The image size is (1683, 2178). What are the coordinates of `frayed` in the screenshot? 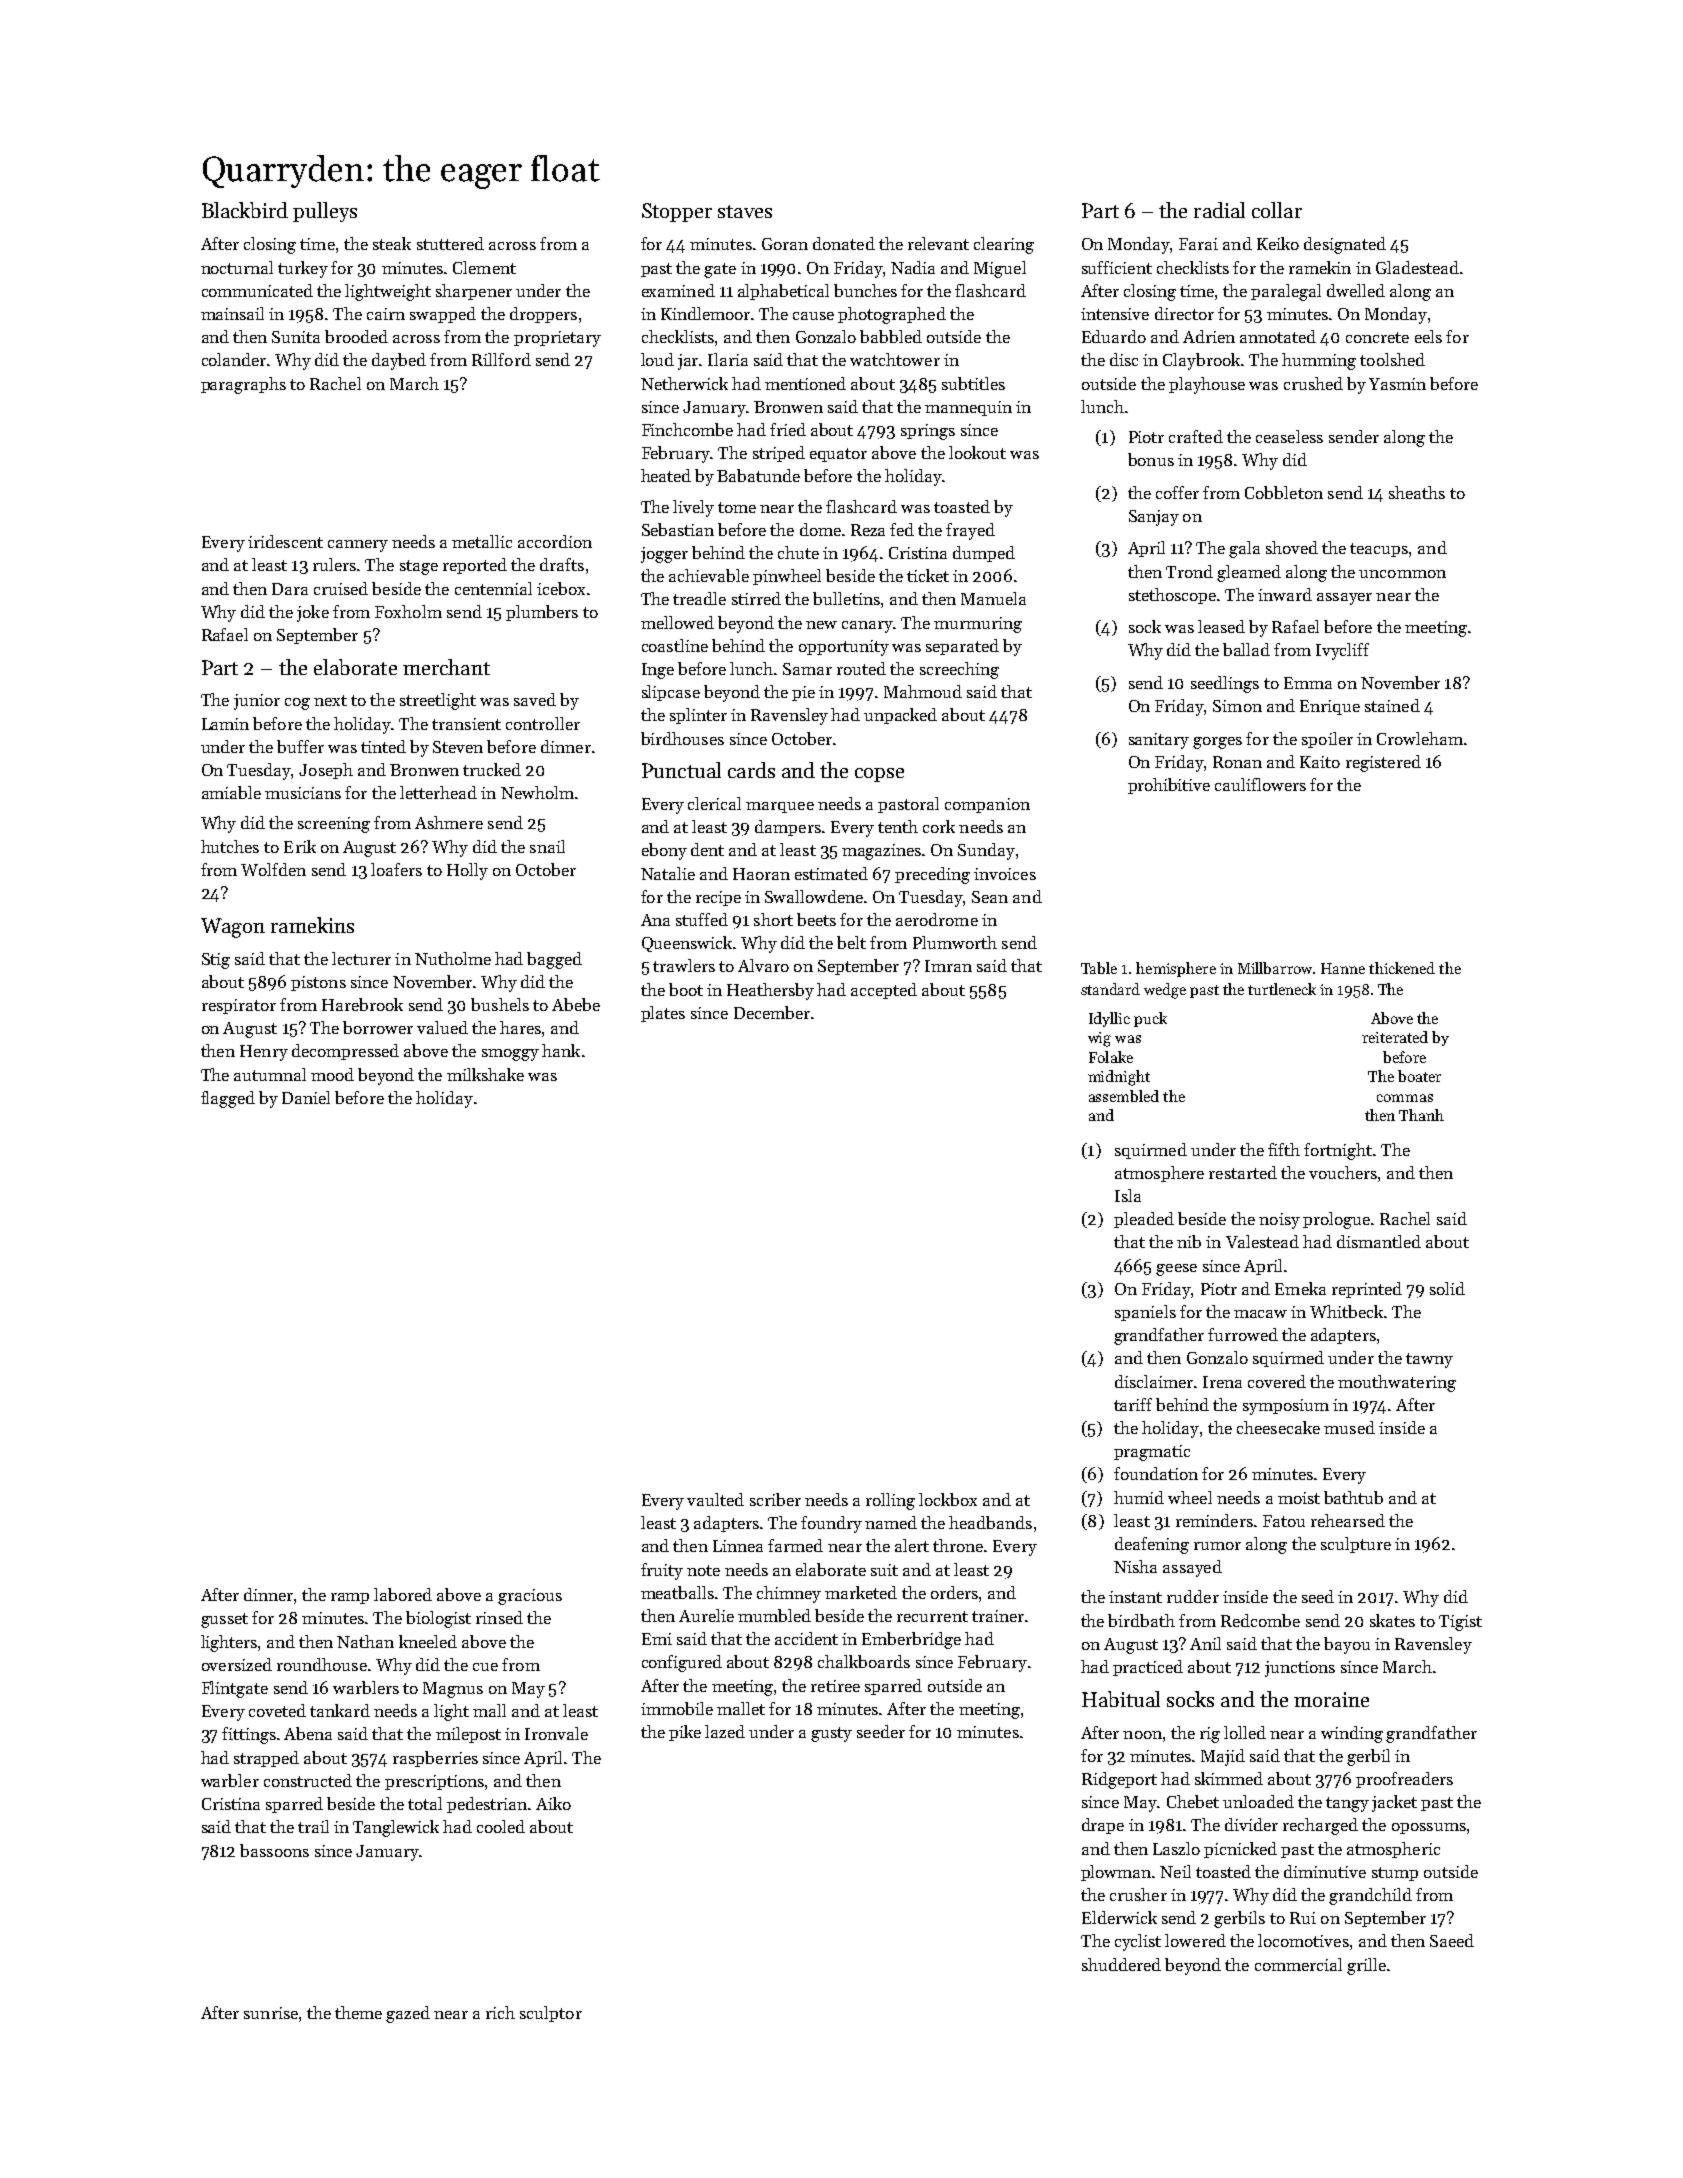 It's located at (970, 531).
